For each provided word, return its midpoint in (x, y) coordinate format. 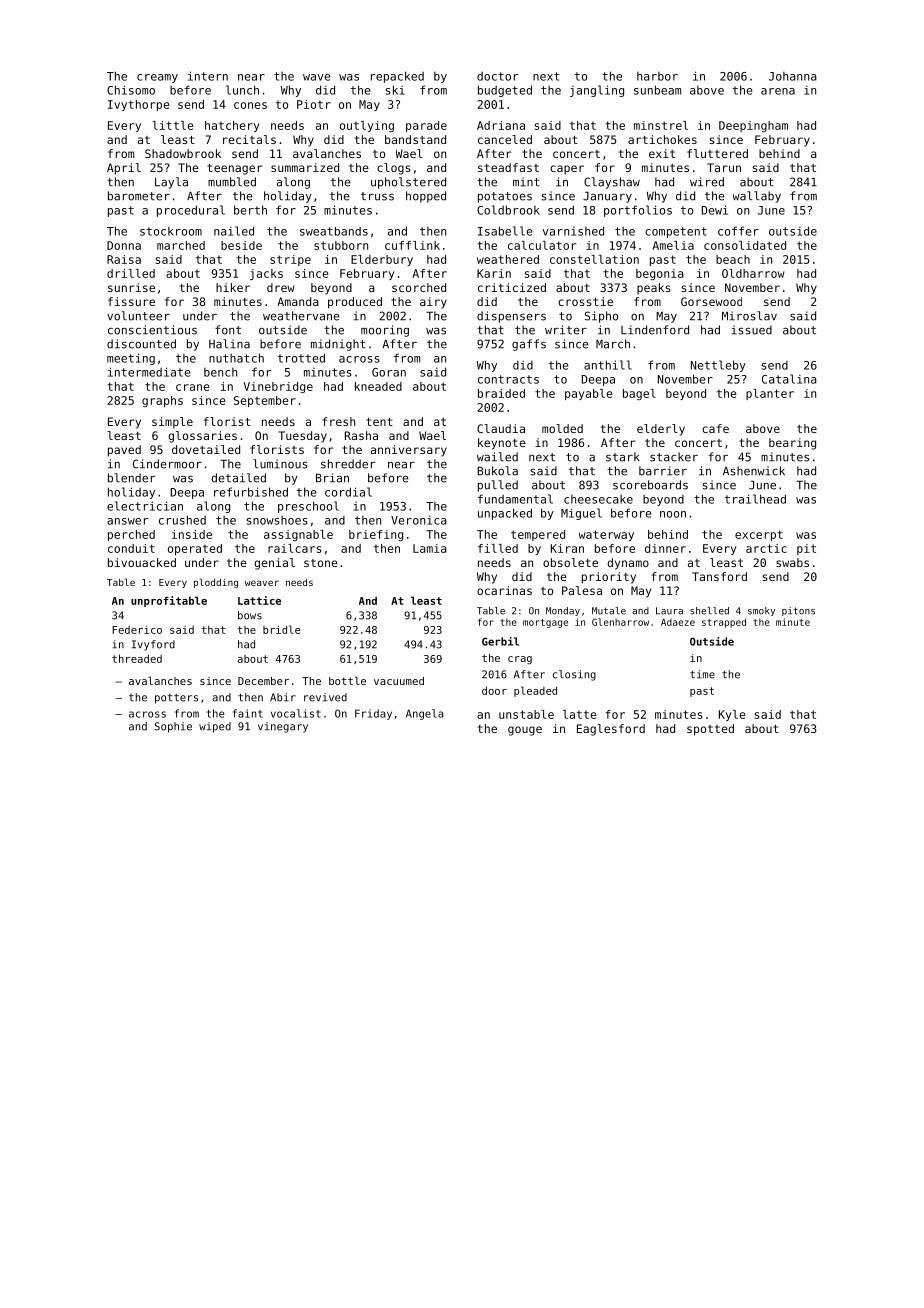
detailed (239, 478)
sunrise (131, 287)
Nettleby (718, 366)
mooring (385, 331)
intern (208, 76)
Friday (373, 714)
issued (751, 330)
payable (589, 394)
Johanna (793, 76)
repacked (397, 77)
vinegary (283, 727)
